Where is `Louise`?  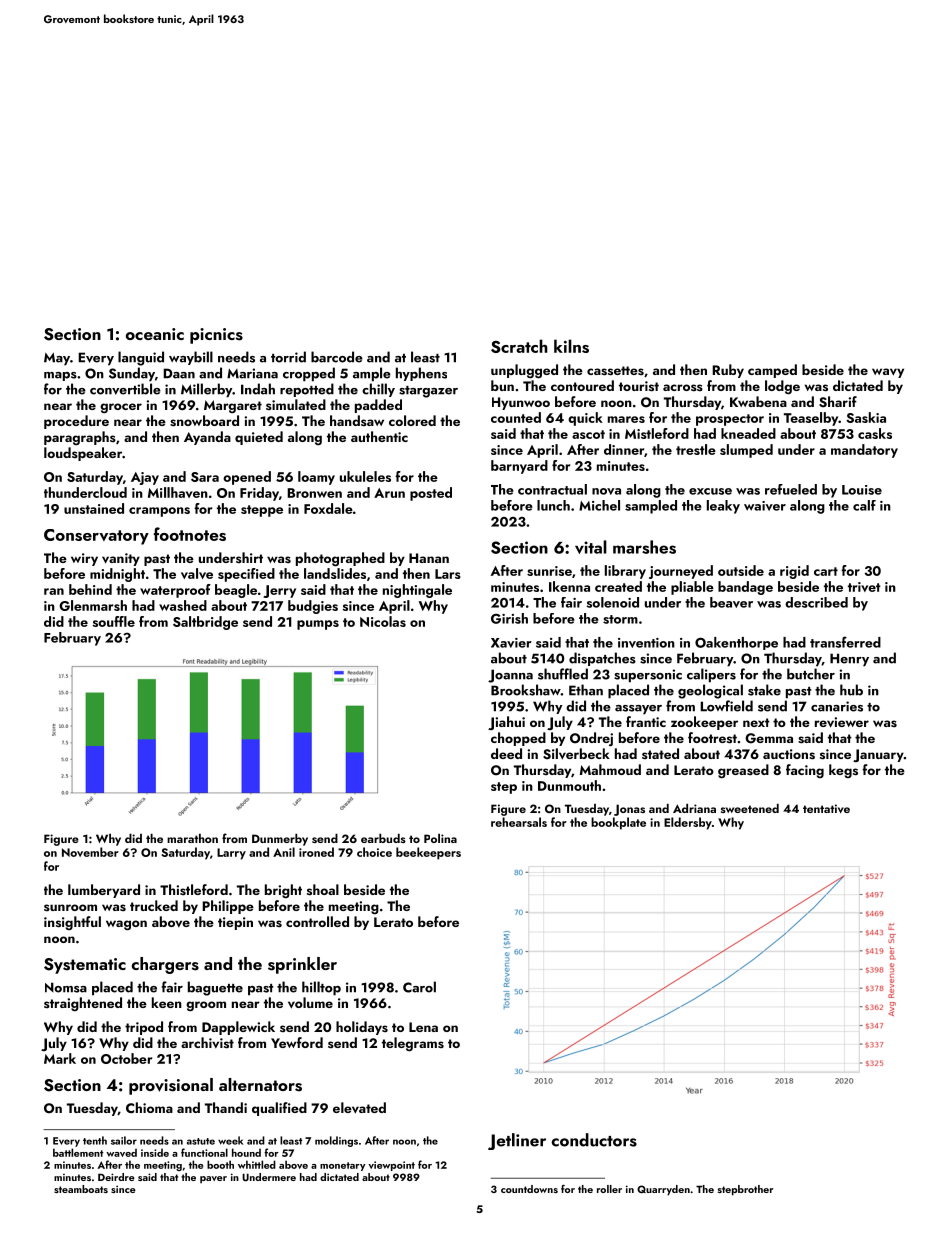
Louise is located at coordinates (862, 490).
